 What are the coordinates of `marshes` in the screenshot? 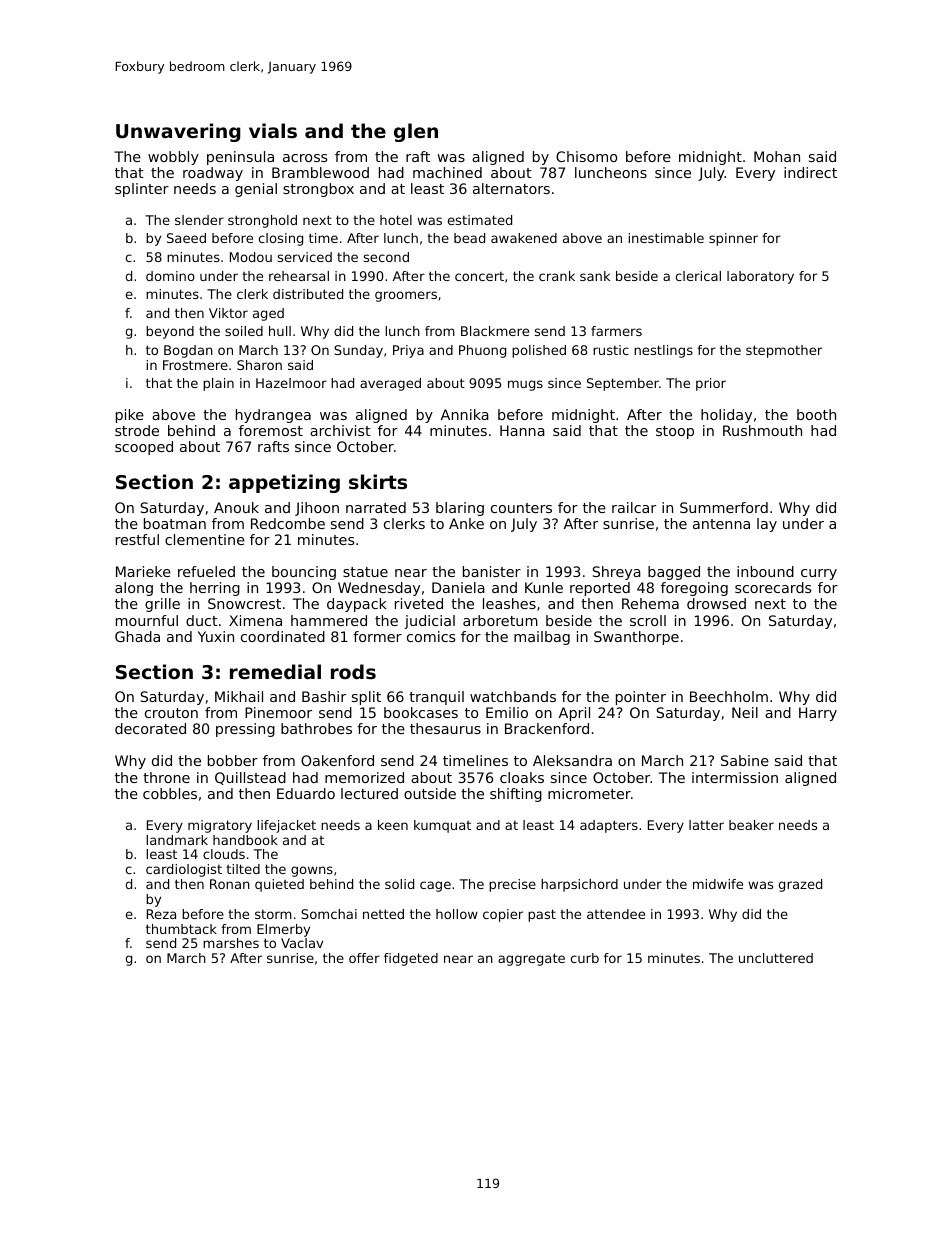 It's located at (231, 943).
